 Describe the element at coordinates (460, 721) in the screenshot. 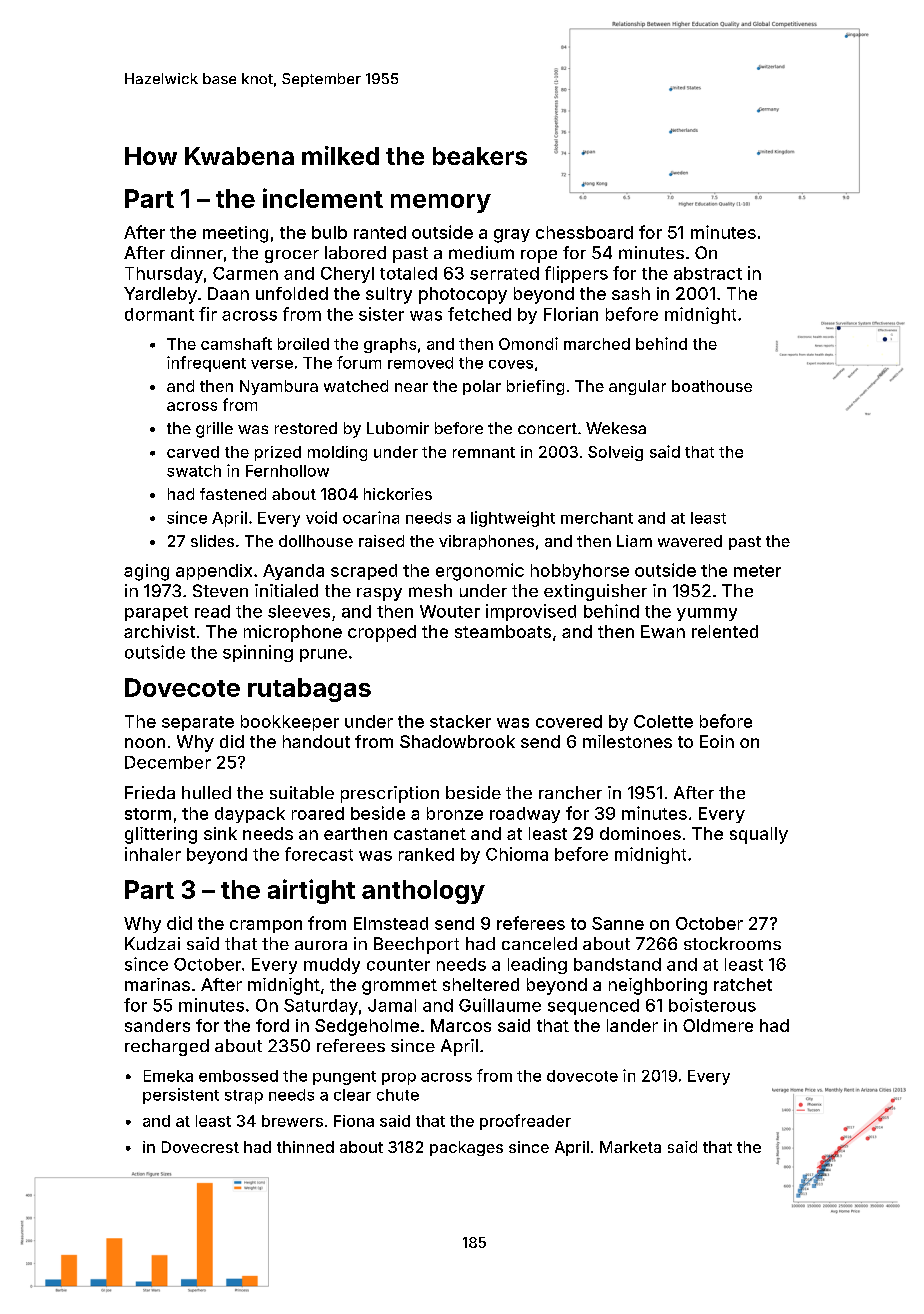

I see `stacker` at that location.
